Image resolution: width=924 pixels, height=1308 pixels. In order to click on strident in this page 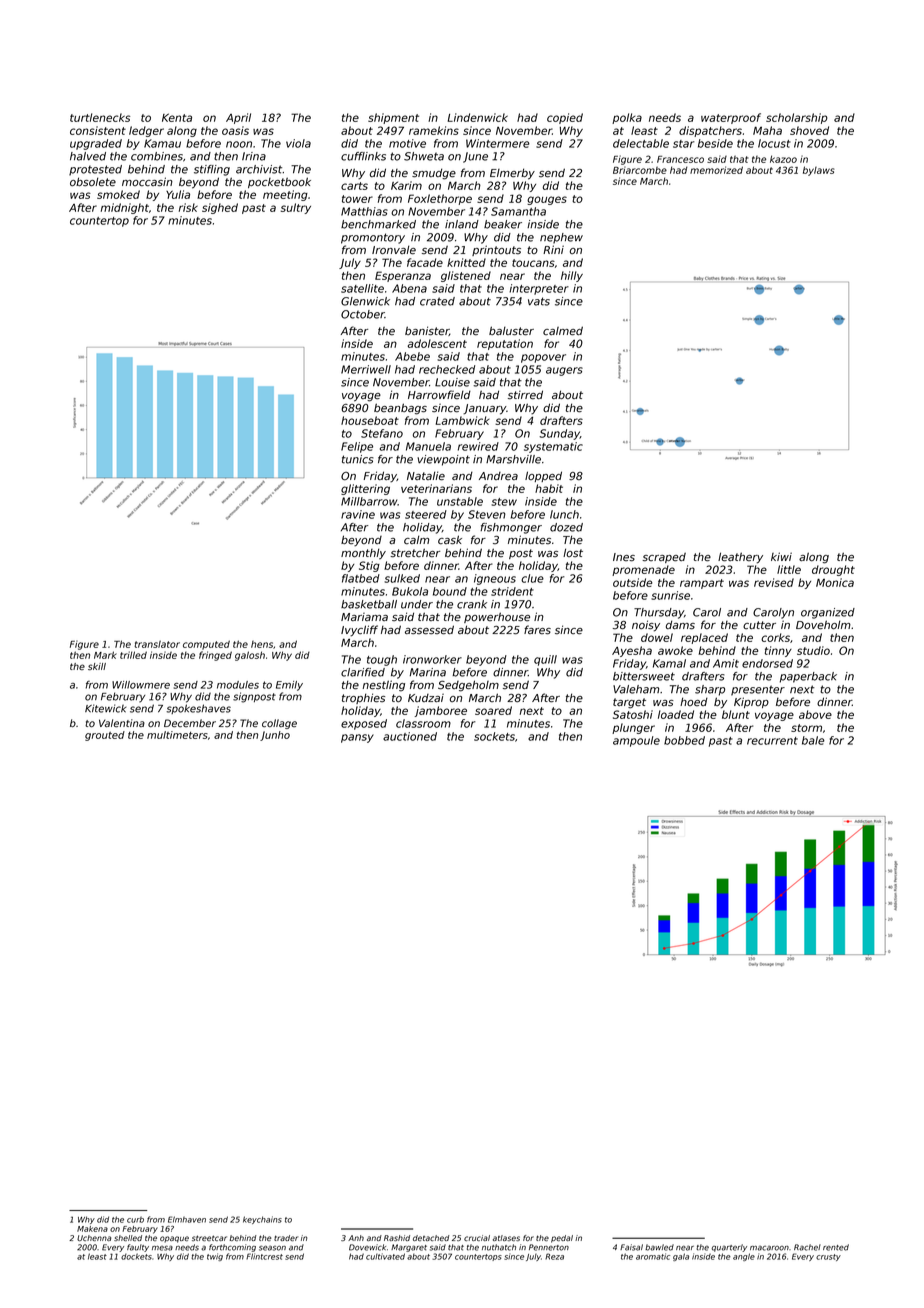, I will do `click(512, 591)`.
